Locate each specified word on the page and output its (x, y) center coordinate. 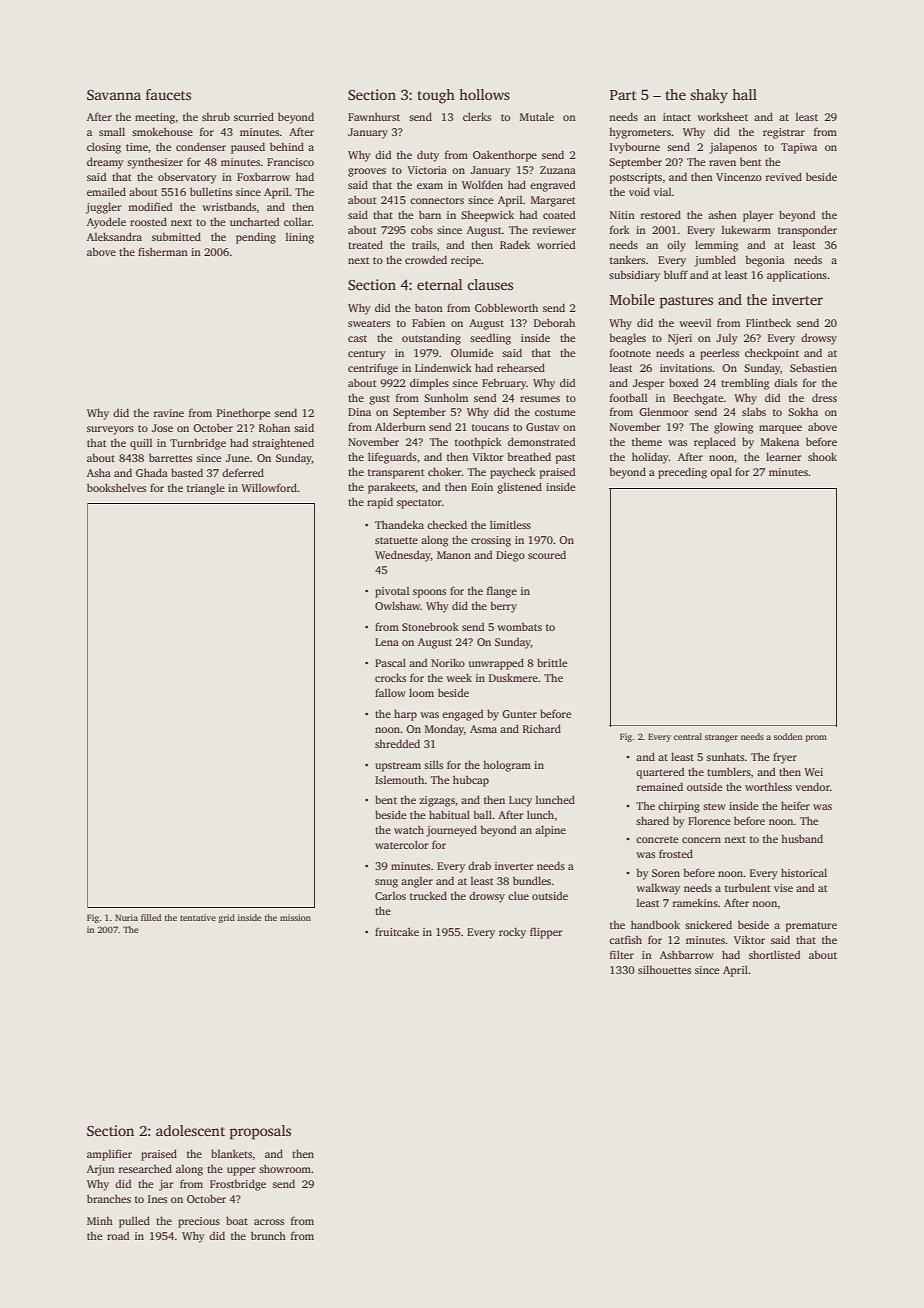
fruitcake (397, 931)
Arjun (101, 1170)
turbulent (747, 887)
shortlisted (775, 954)
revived (784, 176)
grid (226, 918)
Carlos (390, 896)
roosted (148, 221)
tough (436, 96)
